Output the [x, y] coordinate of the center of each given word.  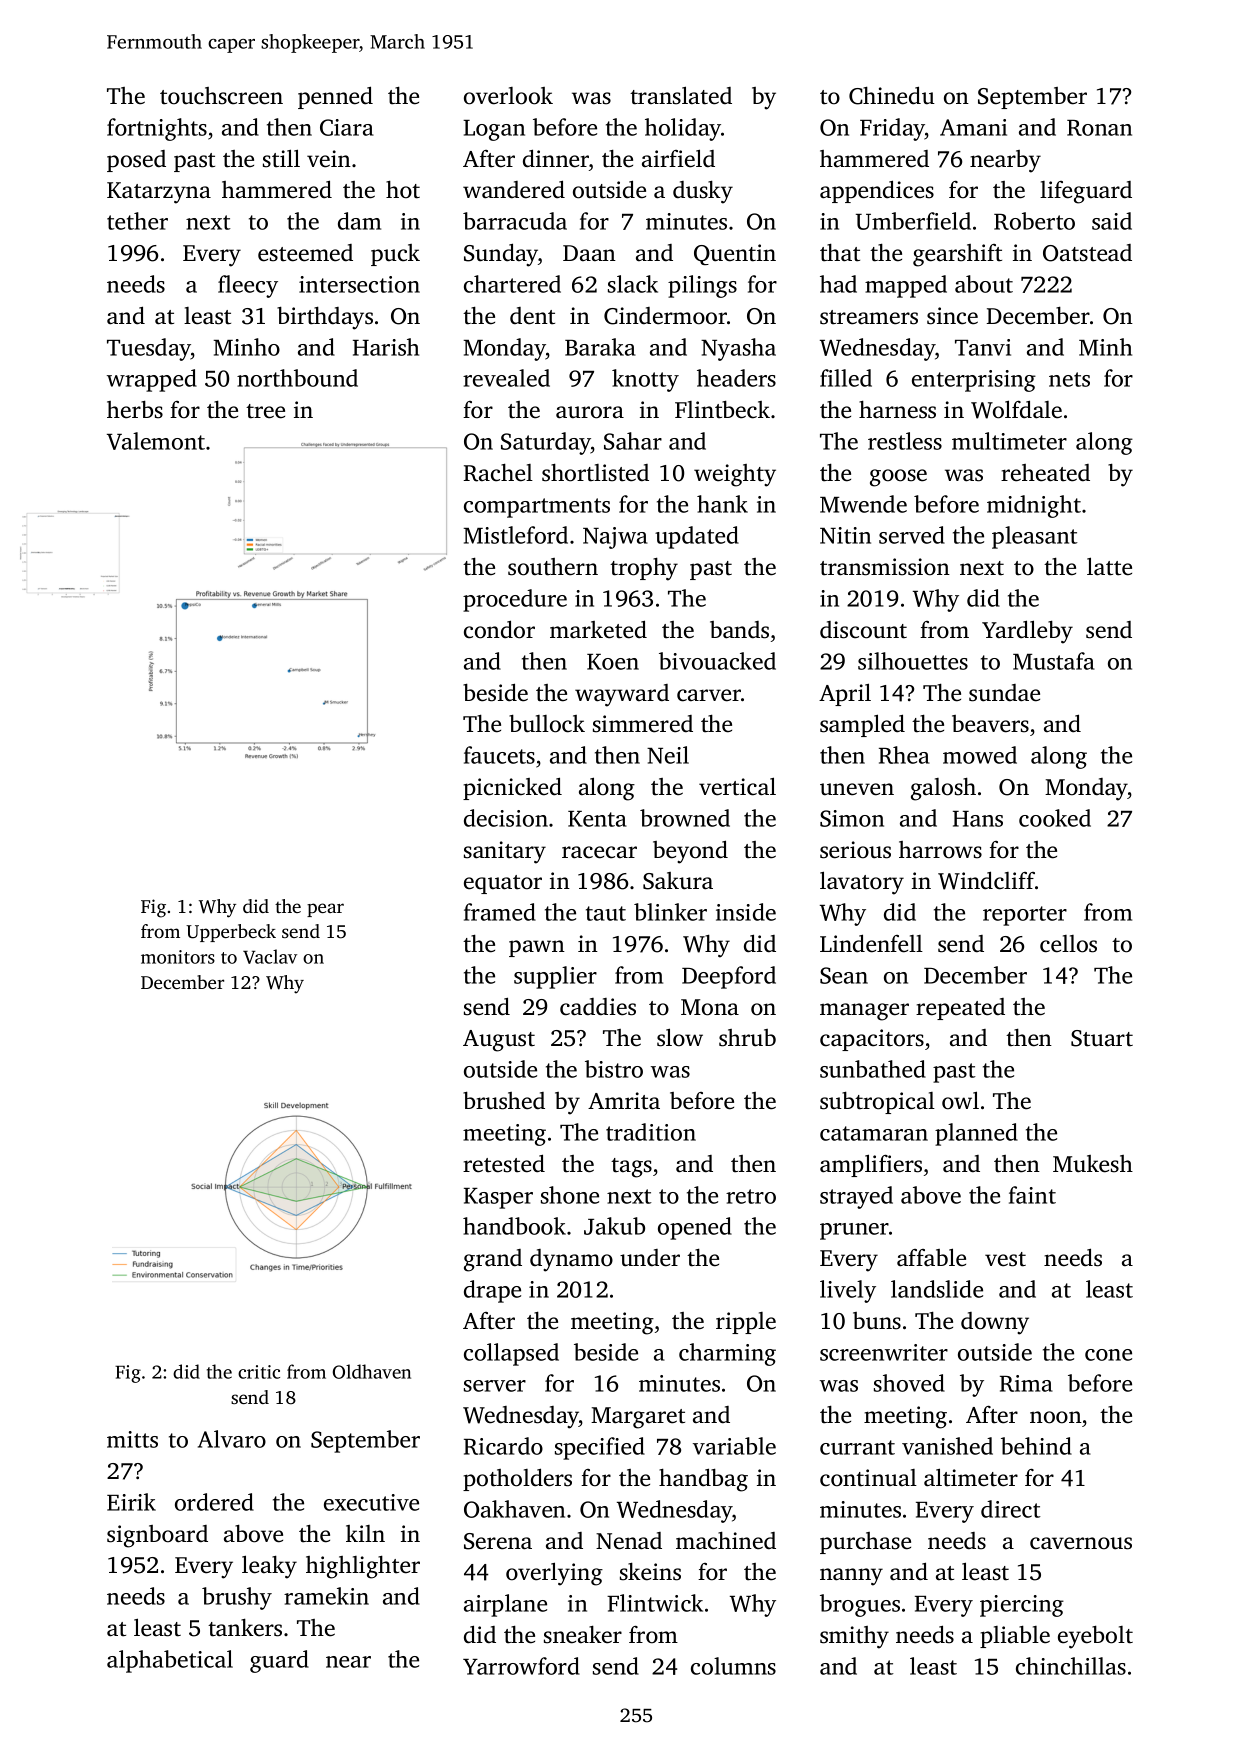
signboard [157, 1536]
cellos [1068, 944]
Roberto [1034, 221]
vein [329, 159]
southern [553, 567]
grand [493, 1260]
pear [325, 910]
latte [1109, 566]
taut [606, 913]
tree [265, 411]
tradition [651, 1132]
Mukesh [1093, 1164]
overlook [508, 96]
